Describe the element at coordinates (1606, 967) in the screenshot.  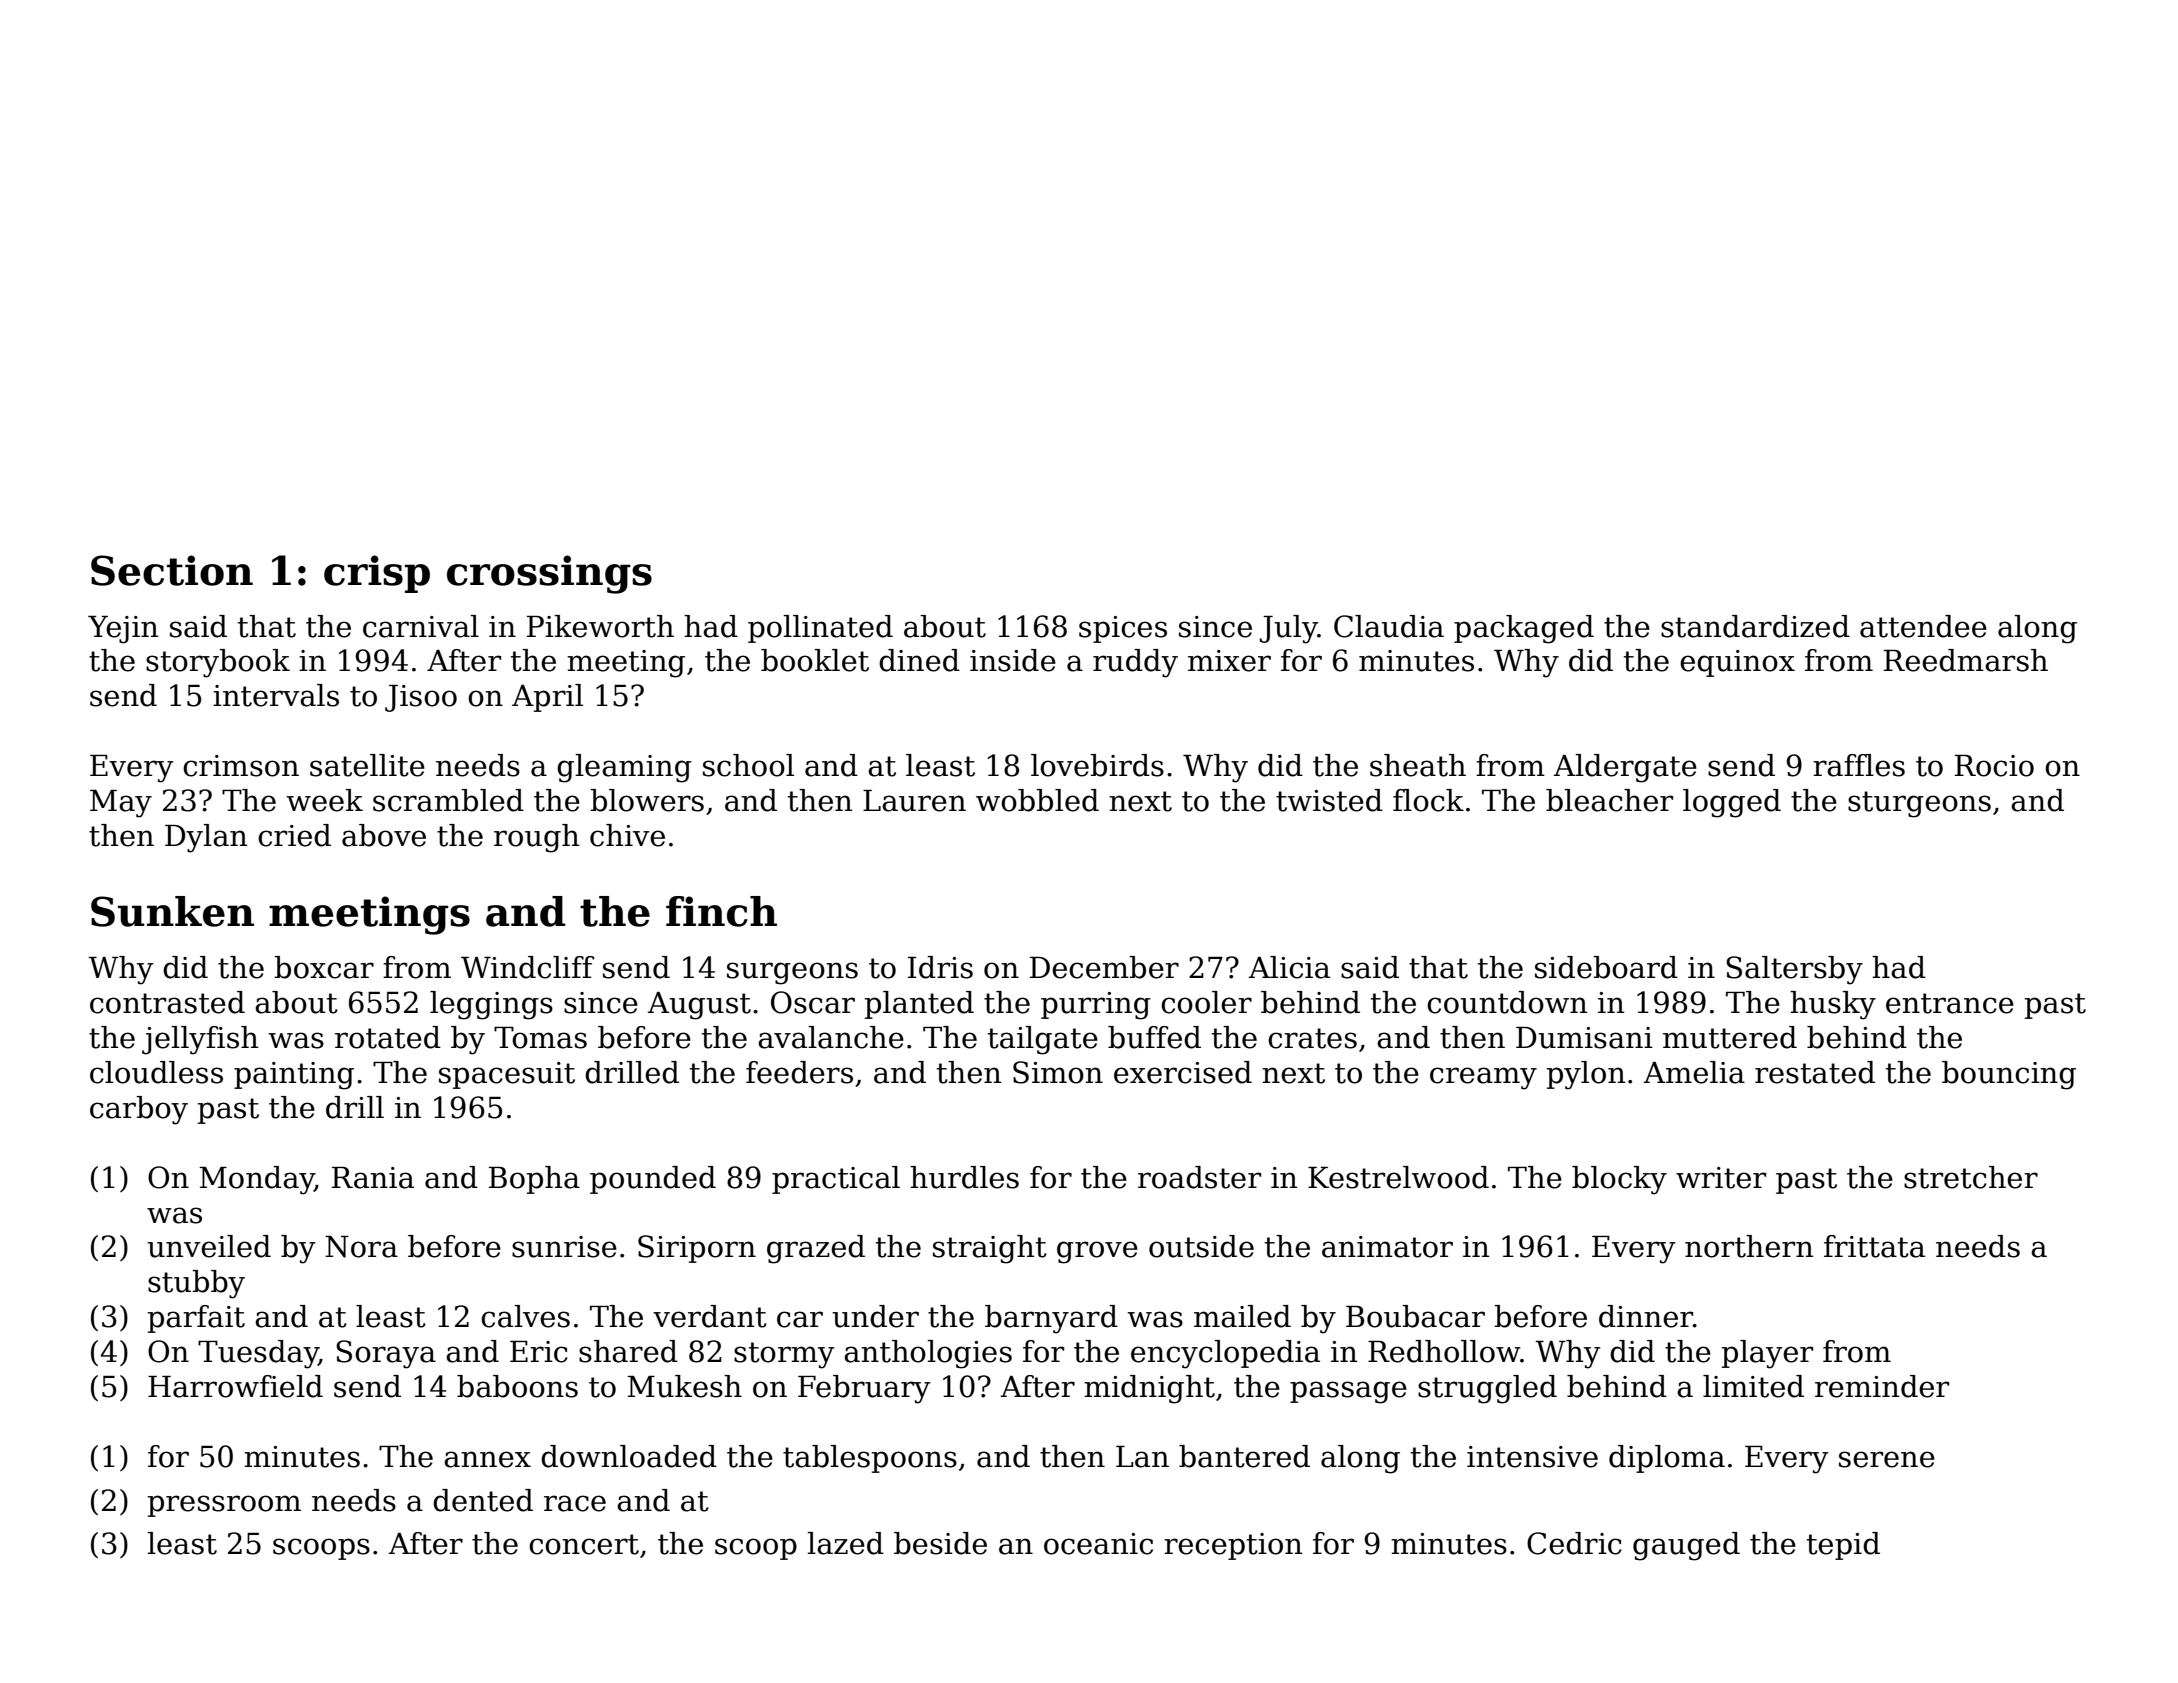
I see `sideboard` at that location.
